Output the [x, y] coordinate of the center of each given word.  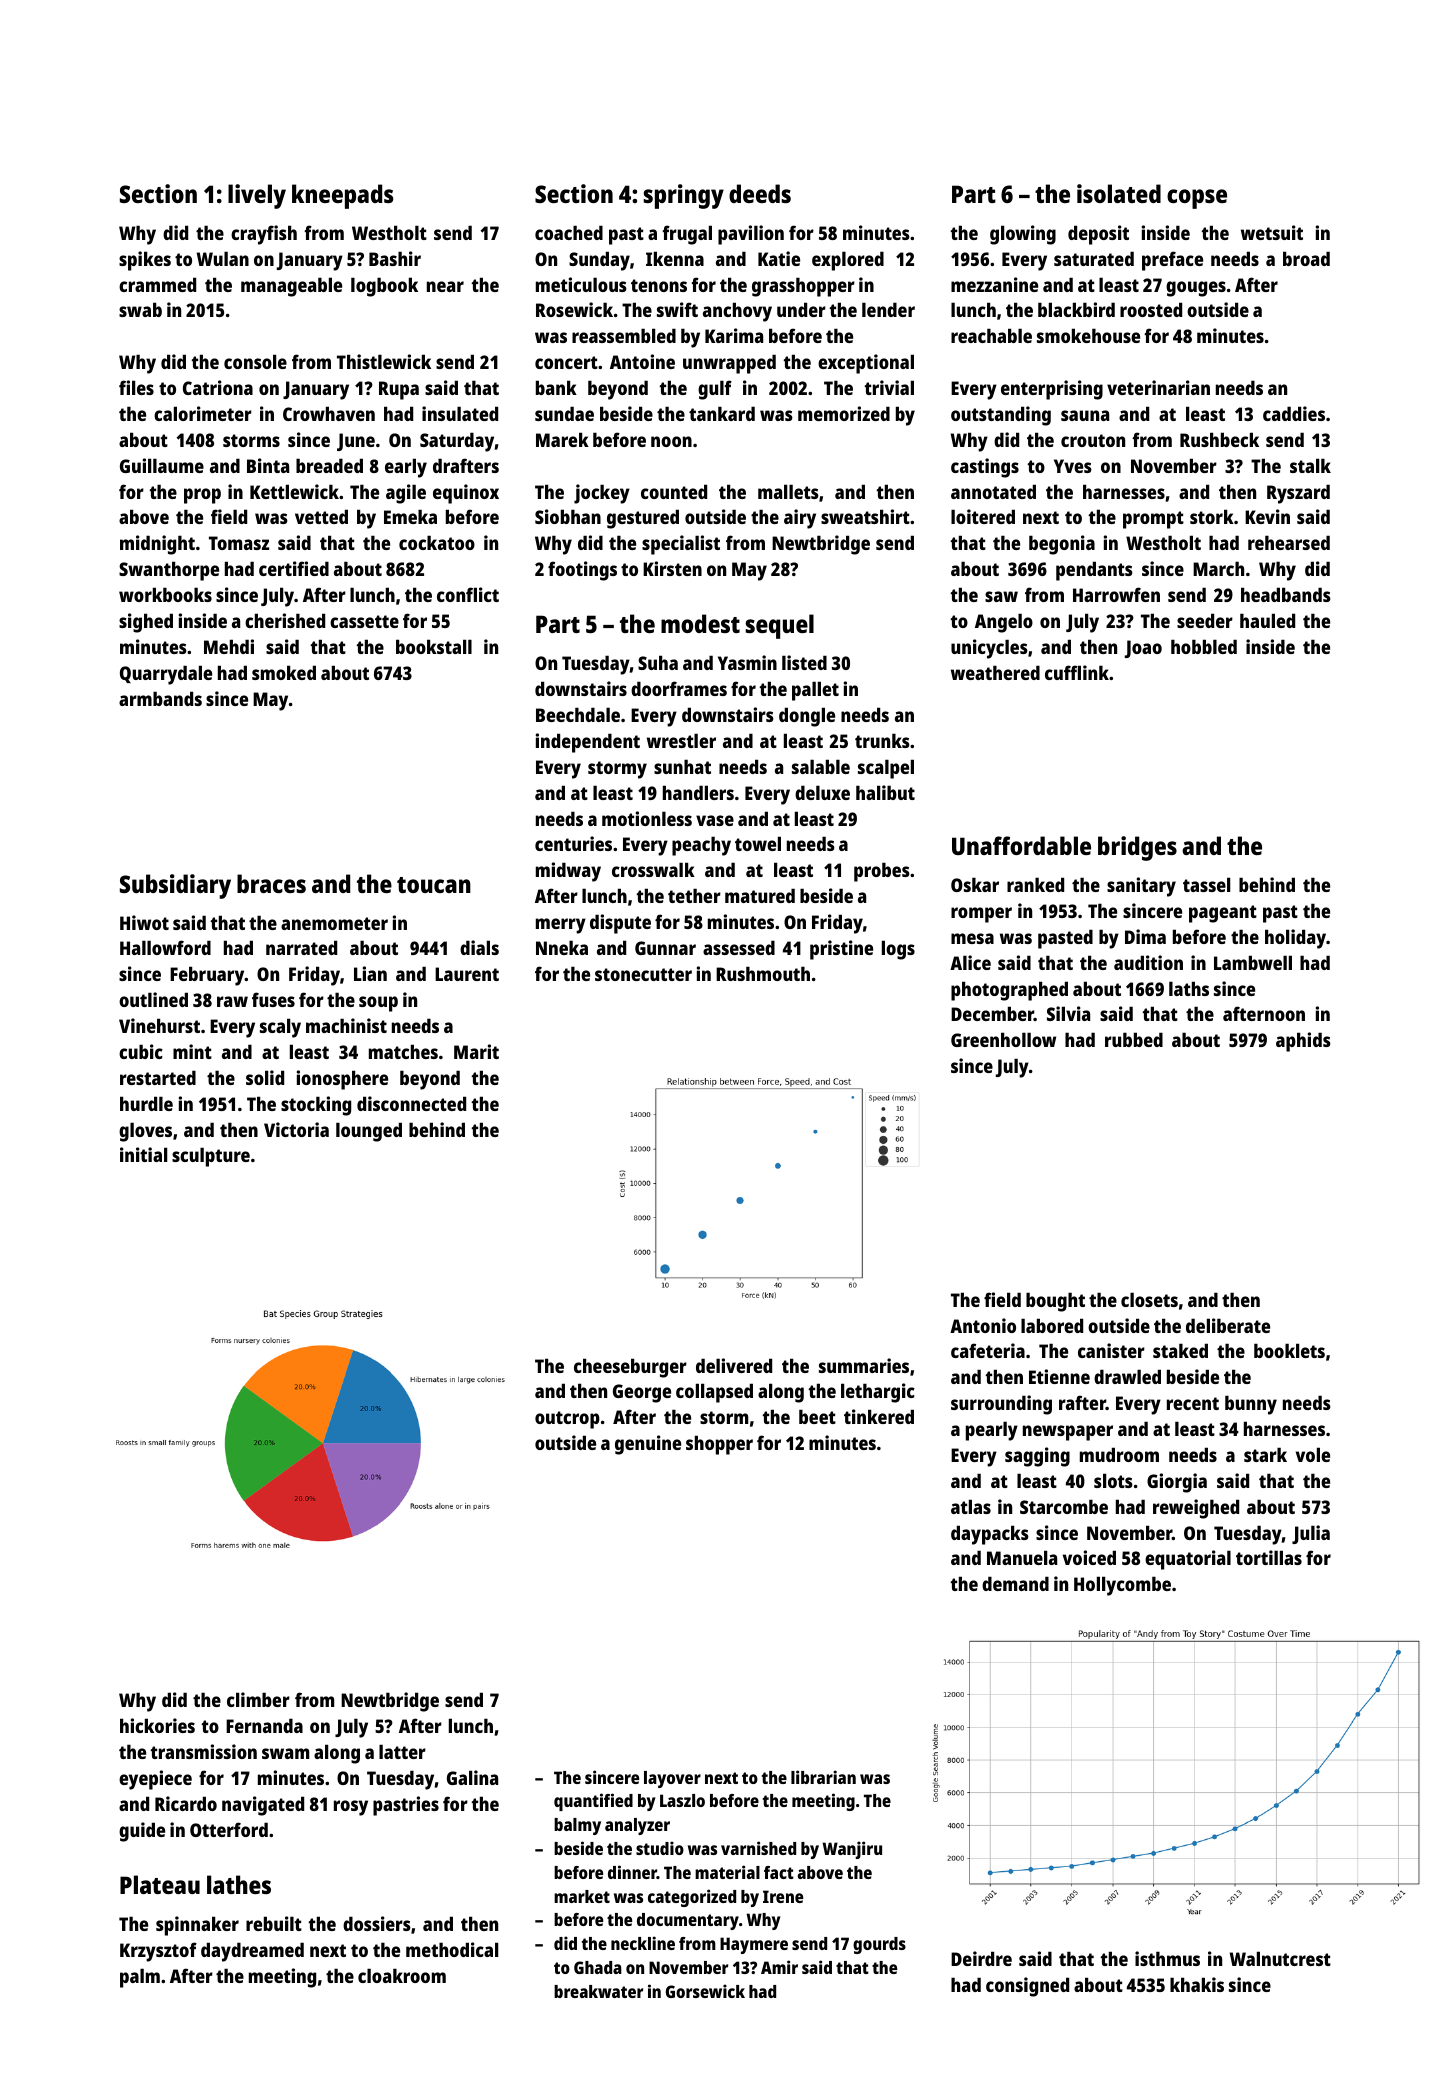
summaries [864, 1365]
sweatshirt [865, 516]
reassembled [624, 335]
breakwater [598, 1991]
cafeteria [988, 1350]
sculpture [211, 1157]
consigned [1027, 1987]
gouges [1196, 289]
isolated [1119, 193]
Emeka [410, 516]
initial [143, 1154]
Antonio [983, 1325]
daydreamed [252, 1952]
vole [1313, 1454]
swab [140, 309]
